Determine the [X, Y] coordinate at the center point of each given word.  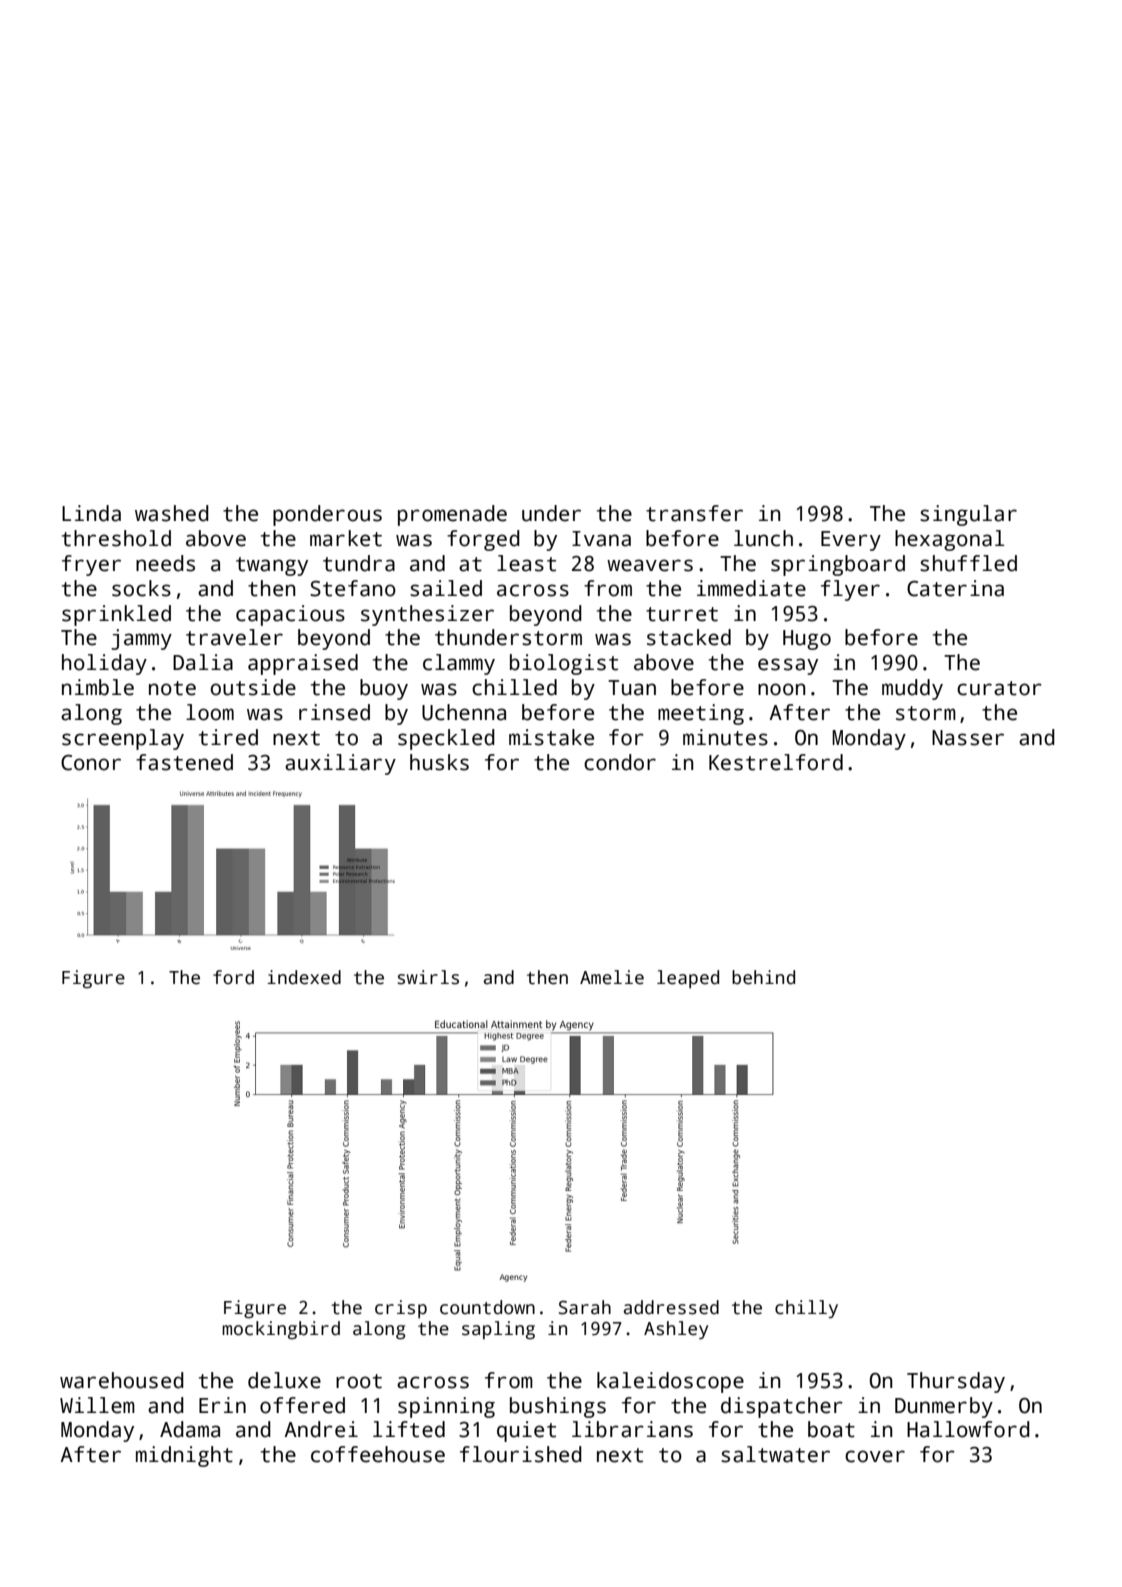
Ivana [601, 539]
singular [968, 515]
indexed [304, 977]
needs [165, 563]
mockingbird [281, 1330]
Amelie [612, 977]
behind [763, 977]
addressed [671, 1307]
